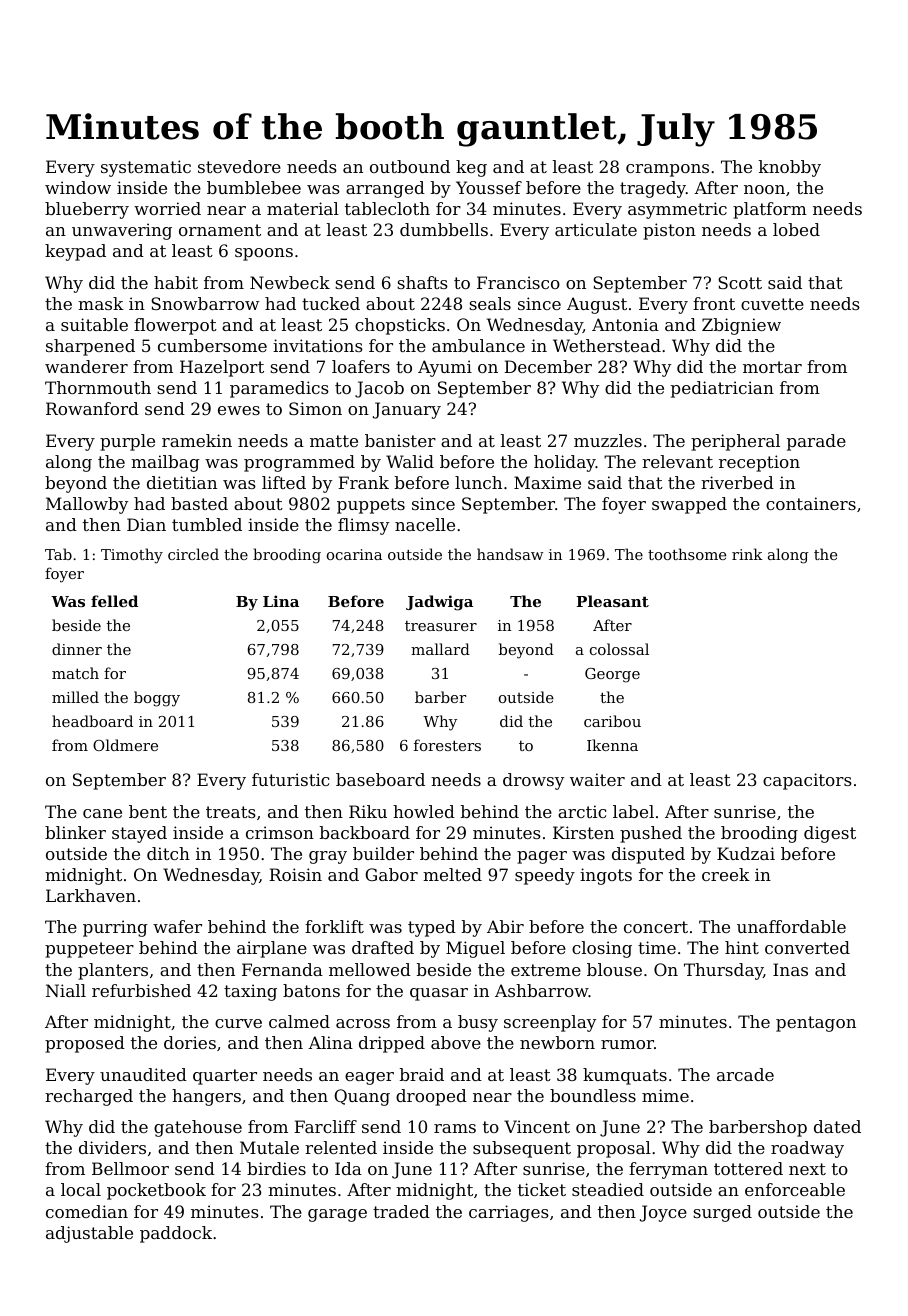 Image resolution: width=908 pixels, height=1316 pixels. Describe the element at coordinates (87, 505) in the document. I see `Mallowby` at that location.
